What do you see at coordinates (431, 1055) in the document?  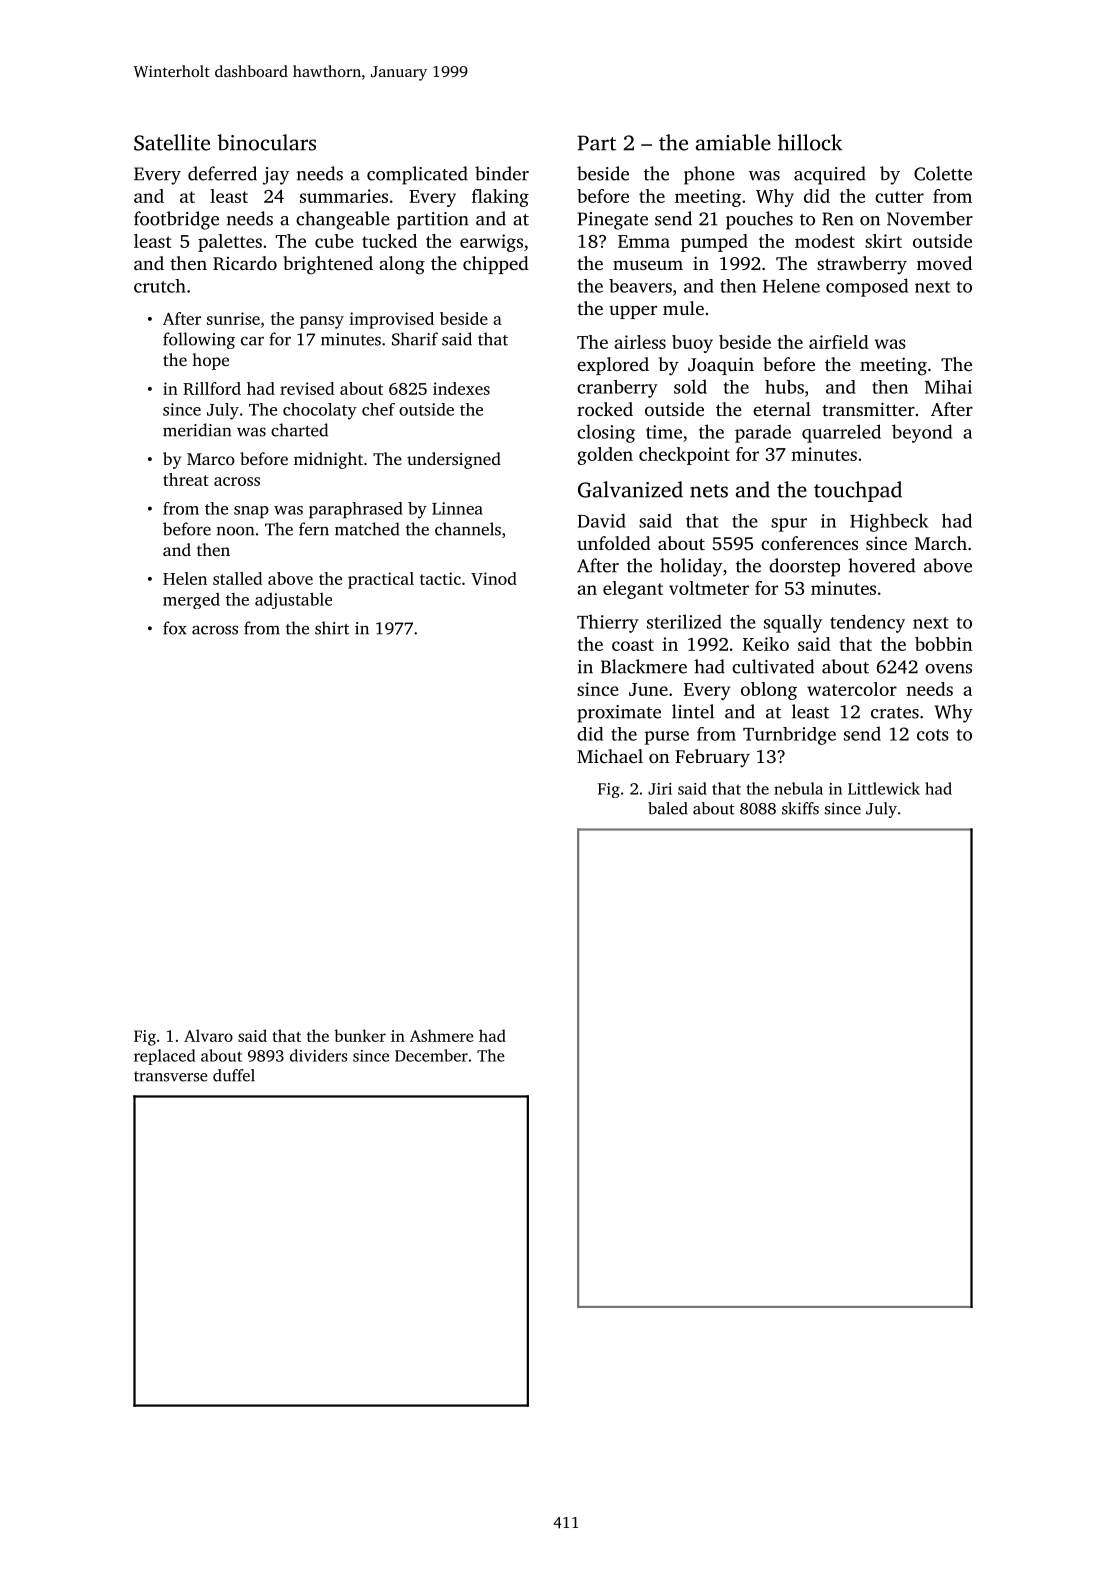 I see `December` at bounding box center [431, 1055].
